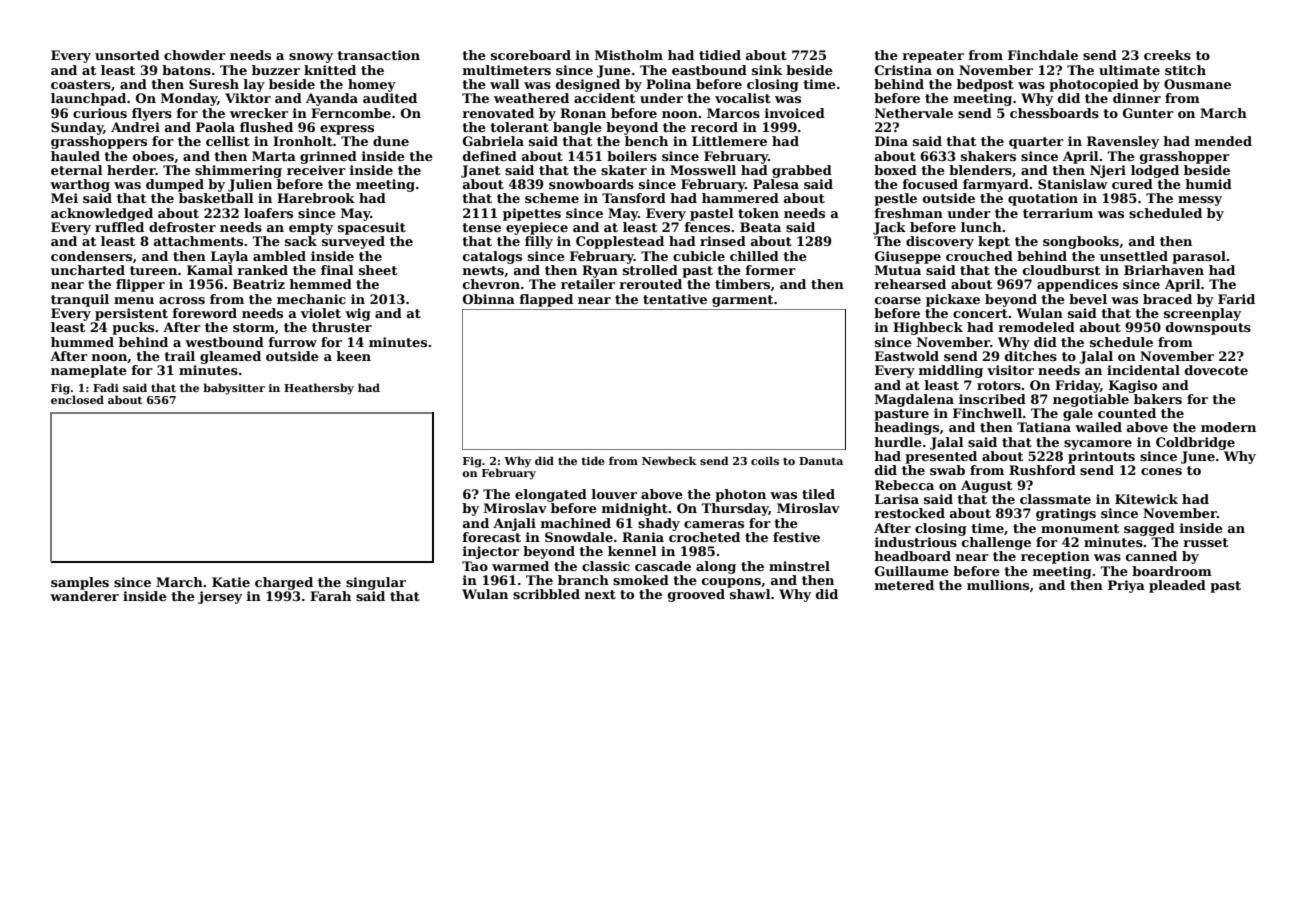  I want to click on Tansford, so click(634, 198).
